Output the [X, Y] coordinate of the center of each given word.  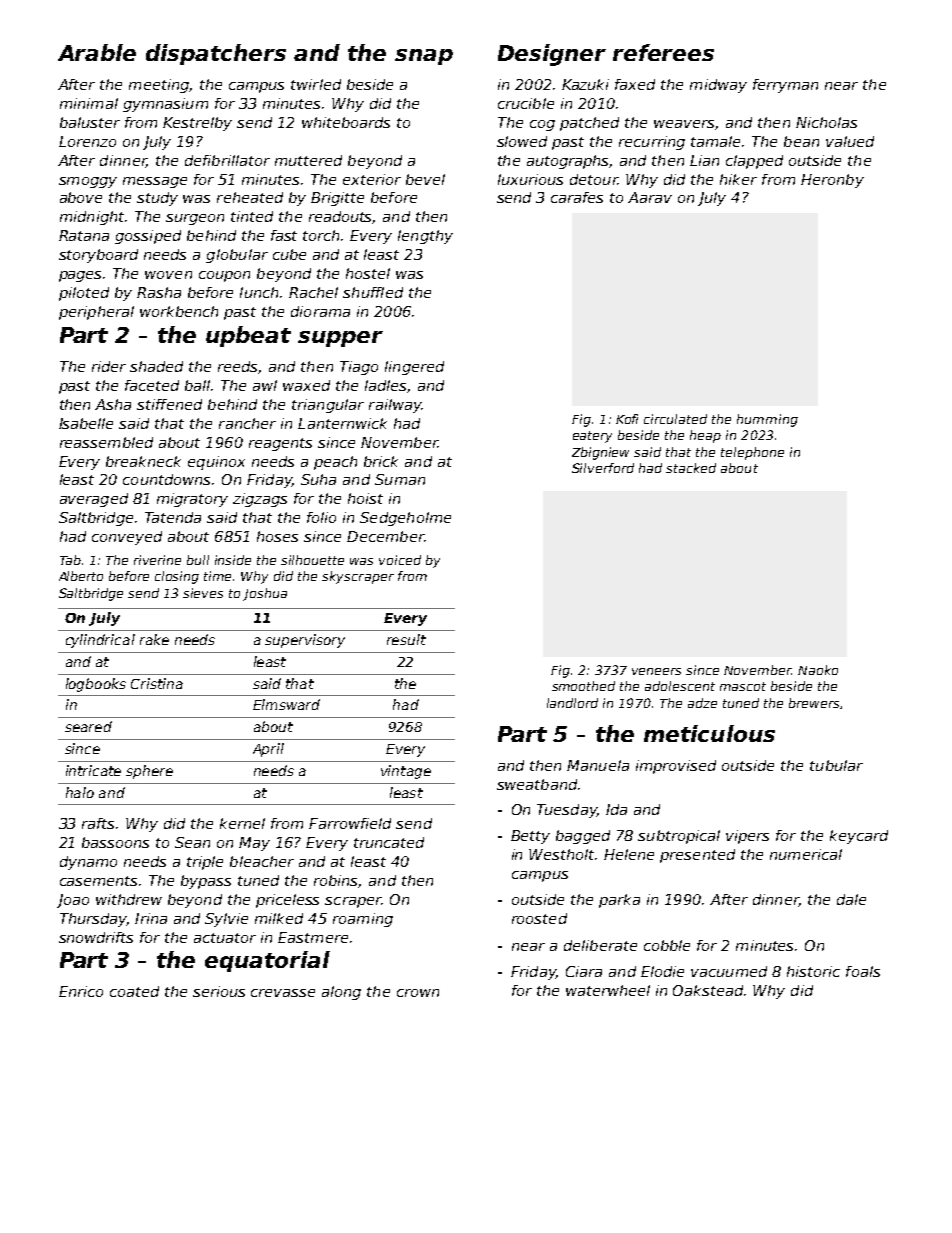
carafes [577, 197]
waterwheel [608, 990]
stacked [691, 468]
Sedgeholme [405, 519]
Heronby [832, 181]
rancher [247, 423]
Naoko [818, 670]
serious [219, 991]
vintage [406, 772]
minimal [89, 103]
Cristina [157, 683]
